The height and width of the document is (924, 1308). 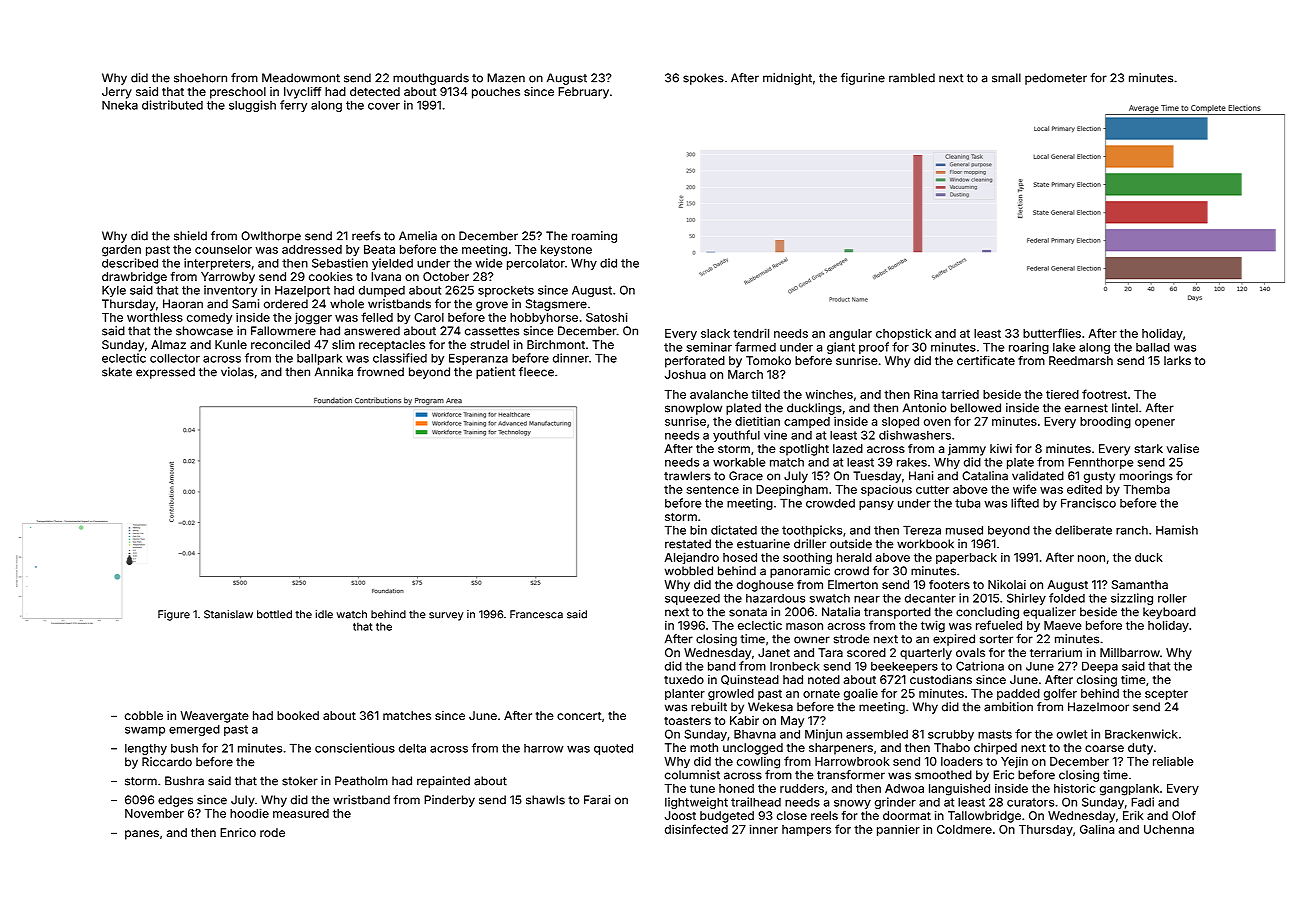 I want to click on Meadowmont, so click(x=301, y=78).
